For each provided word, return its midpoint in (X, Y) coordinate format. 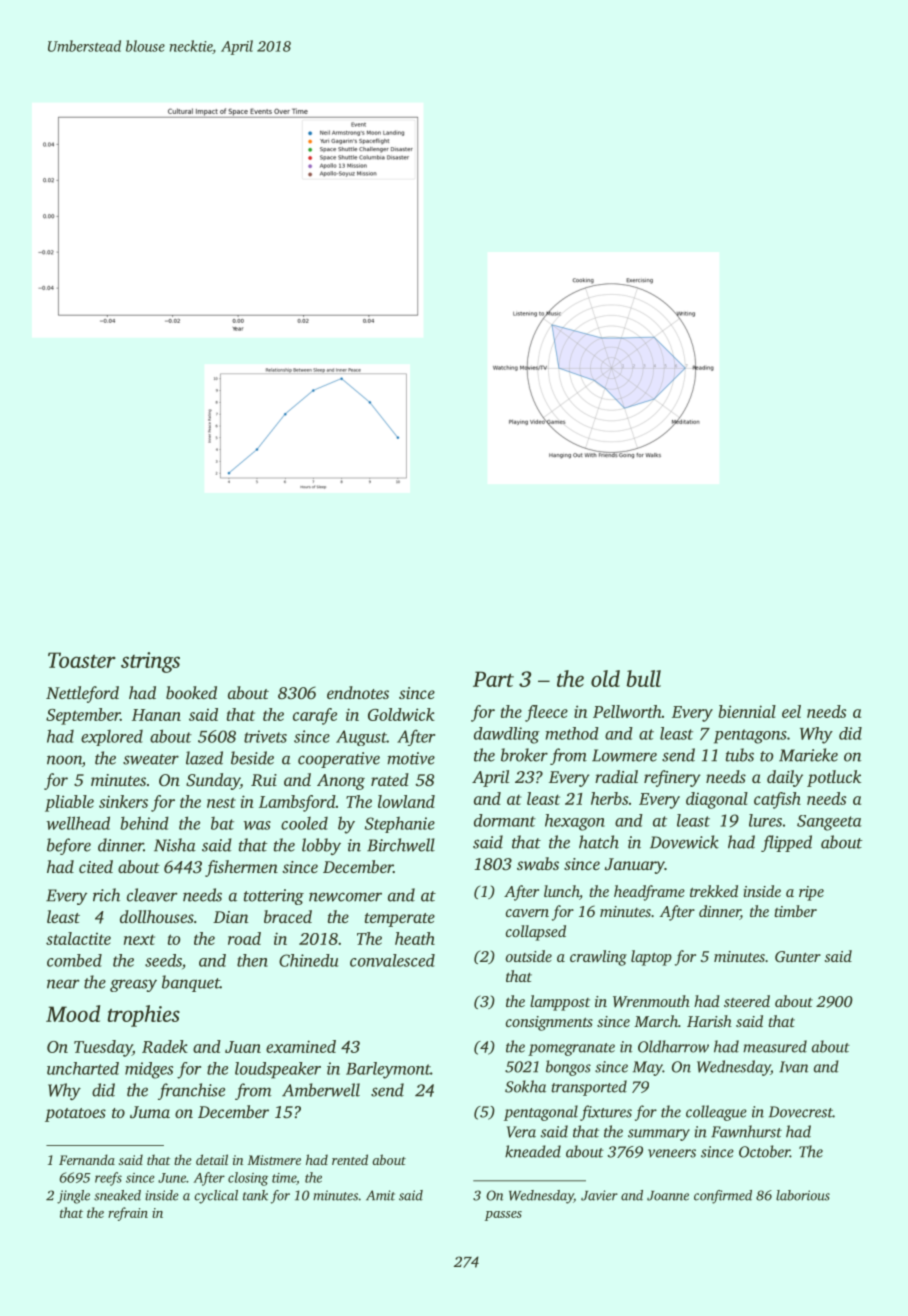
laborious (803, 1195)
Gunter (798, 956)
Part (493, 679)
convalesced (392, 960)
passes (503, 1216)
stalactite (78, 938)
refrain (128, 1214)
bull (643, 678)
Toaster (82, 660)
